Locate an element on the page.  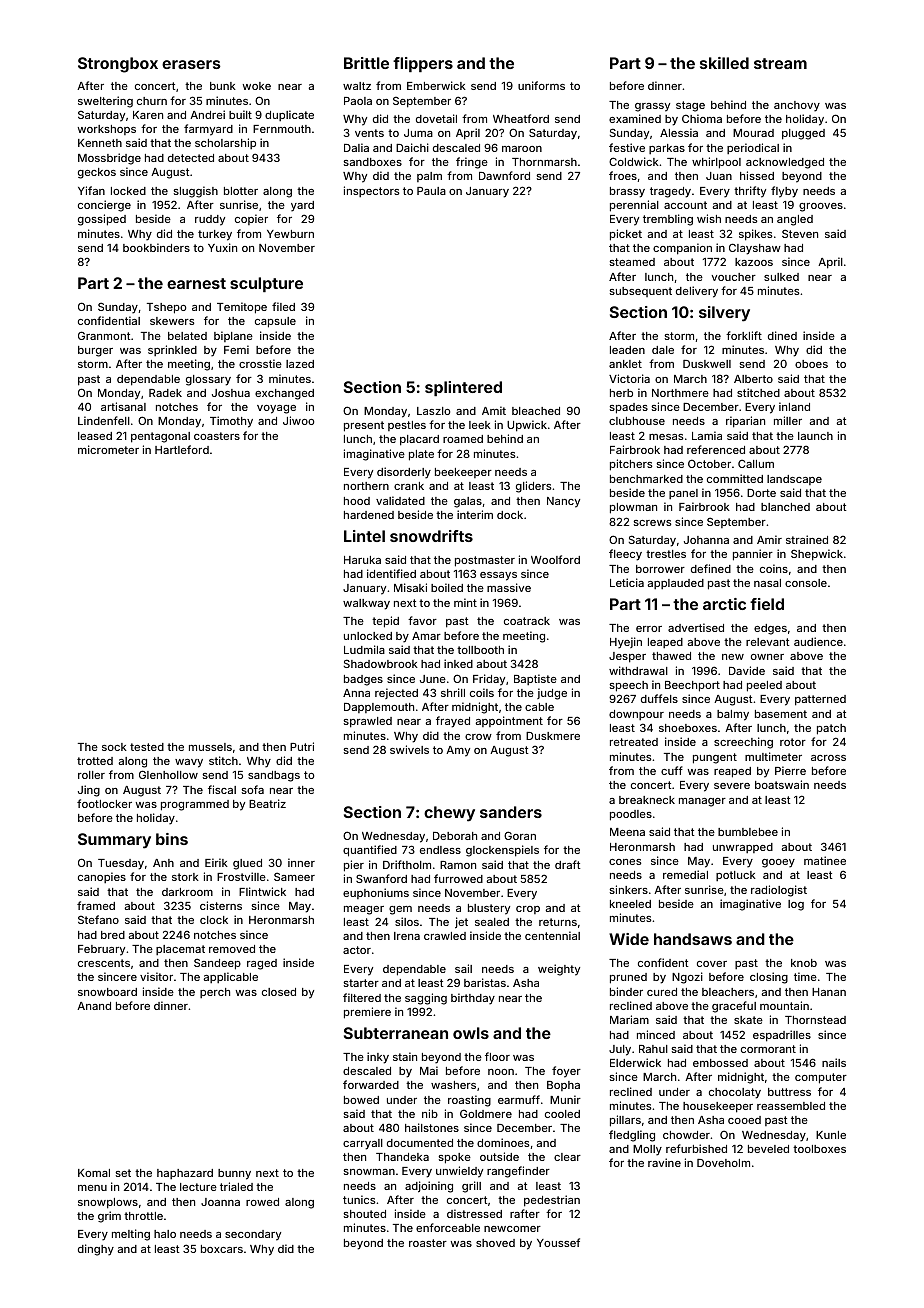
plugged is located at coordinates (803, 134).
